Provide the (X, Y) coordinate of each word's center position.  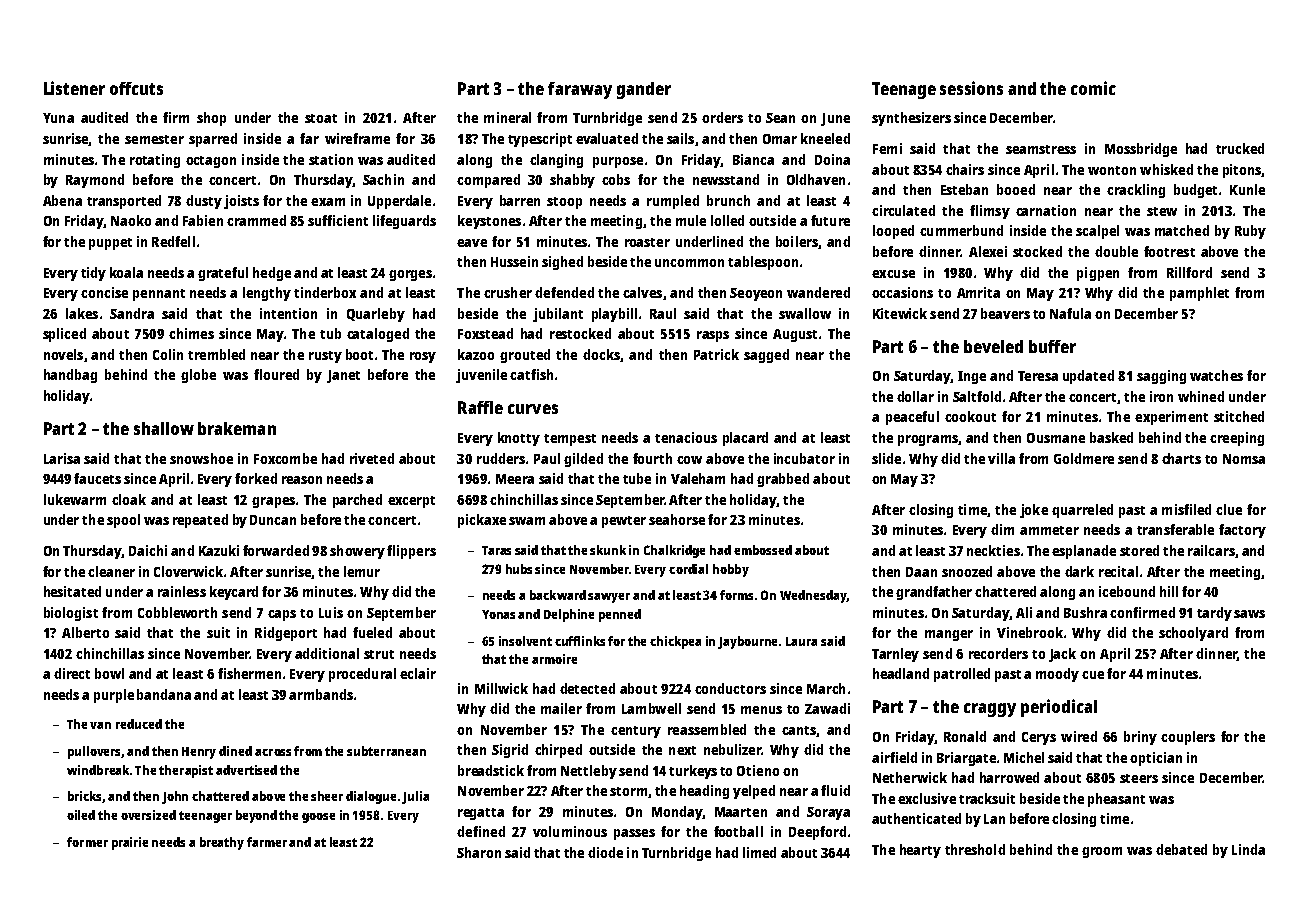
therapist (186, 771)
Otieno (758, 770)
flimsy (990, 212)
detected (587, 688)
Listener (74, 88)
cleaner (111, 571)
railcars (1211, 550)
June (835, 119)
